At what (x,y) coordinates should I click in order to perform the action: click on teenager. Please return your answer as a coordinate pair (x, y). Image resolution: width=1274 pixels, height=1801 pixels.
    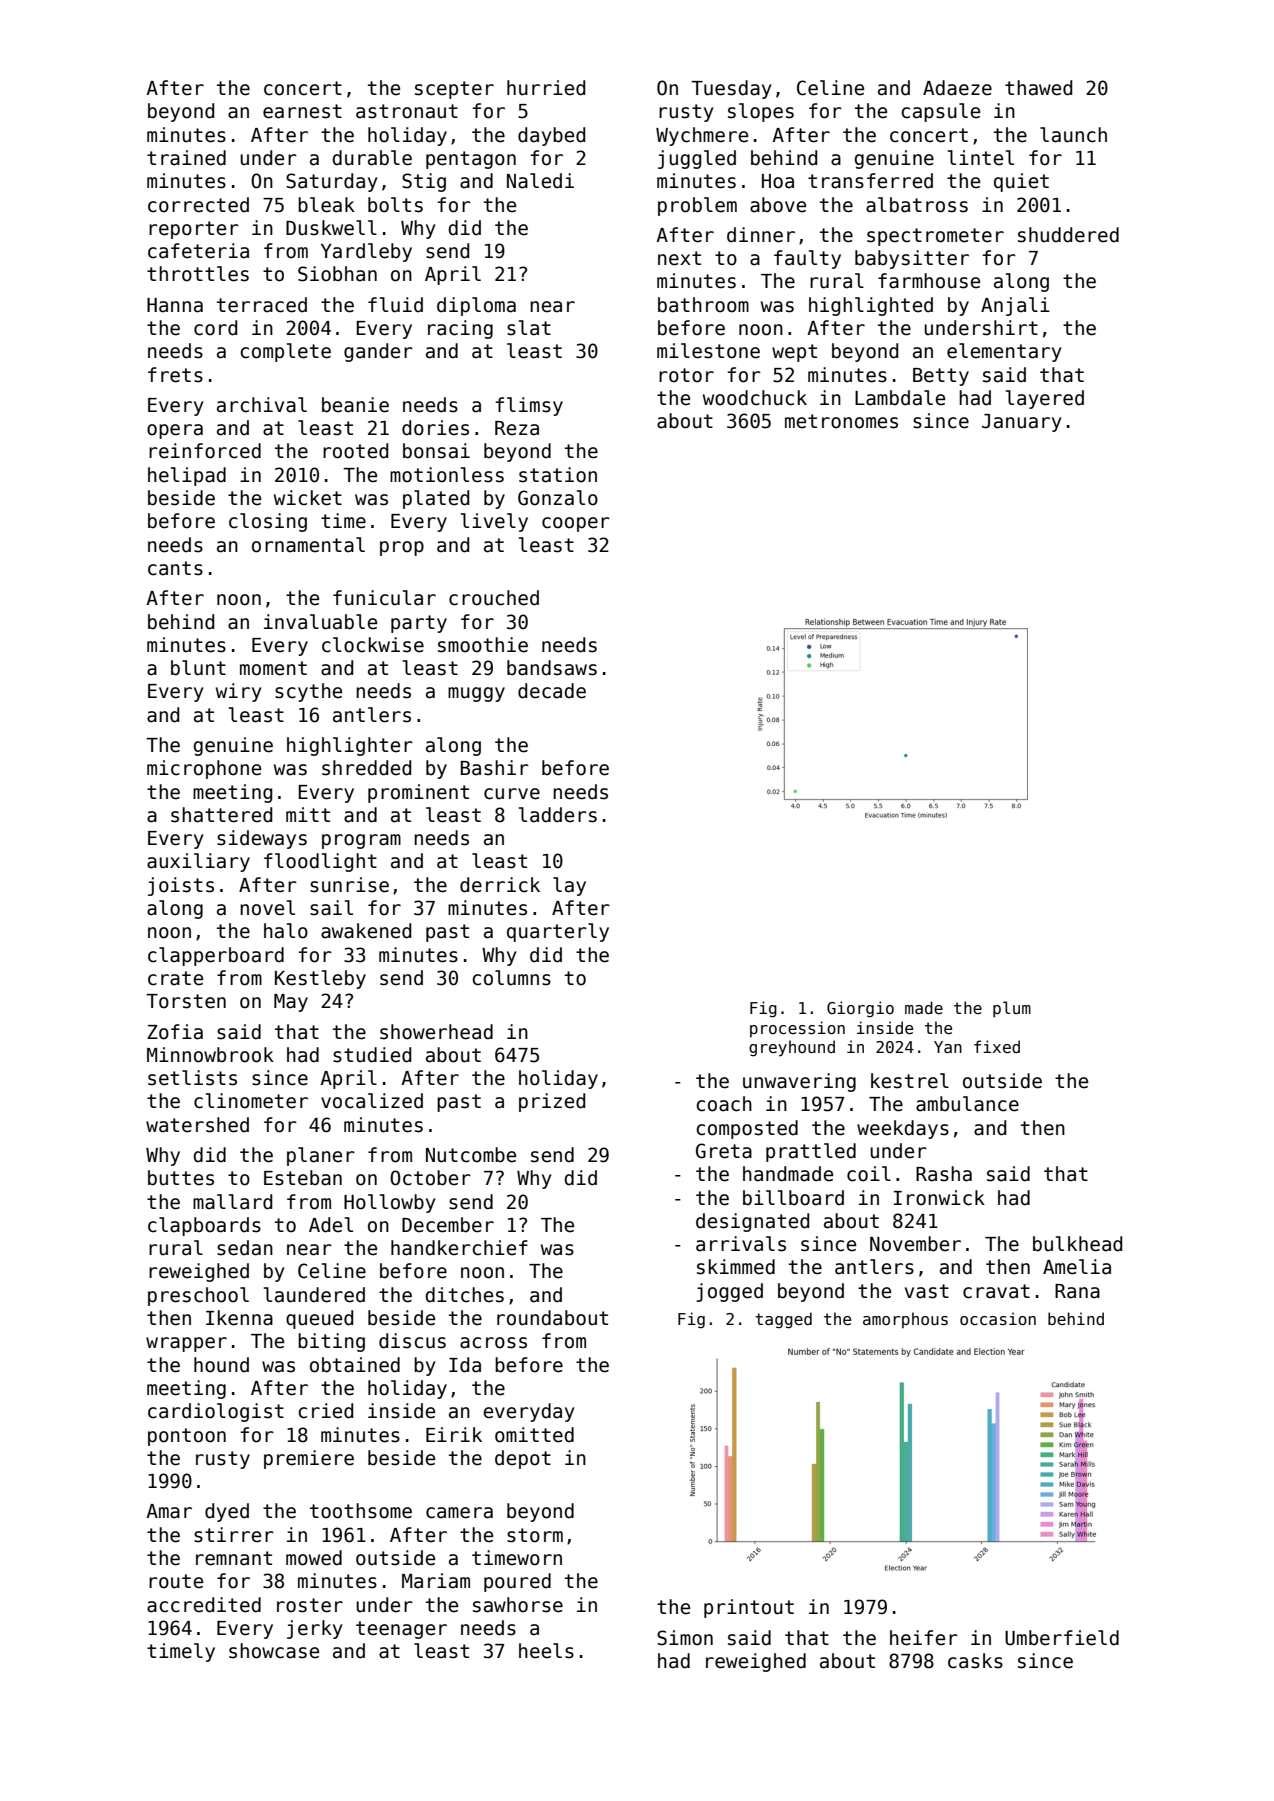
    Looking at the image, I should click on (401, 1630).
